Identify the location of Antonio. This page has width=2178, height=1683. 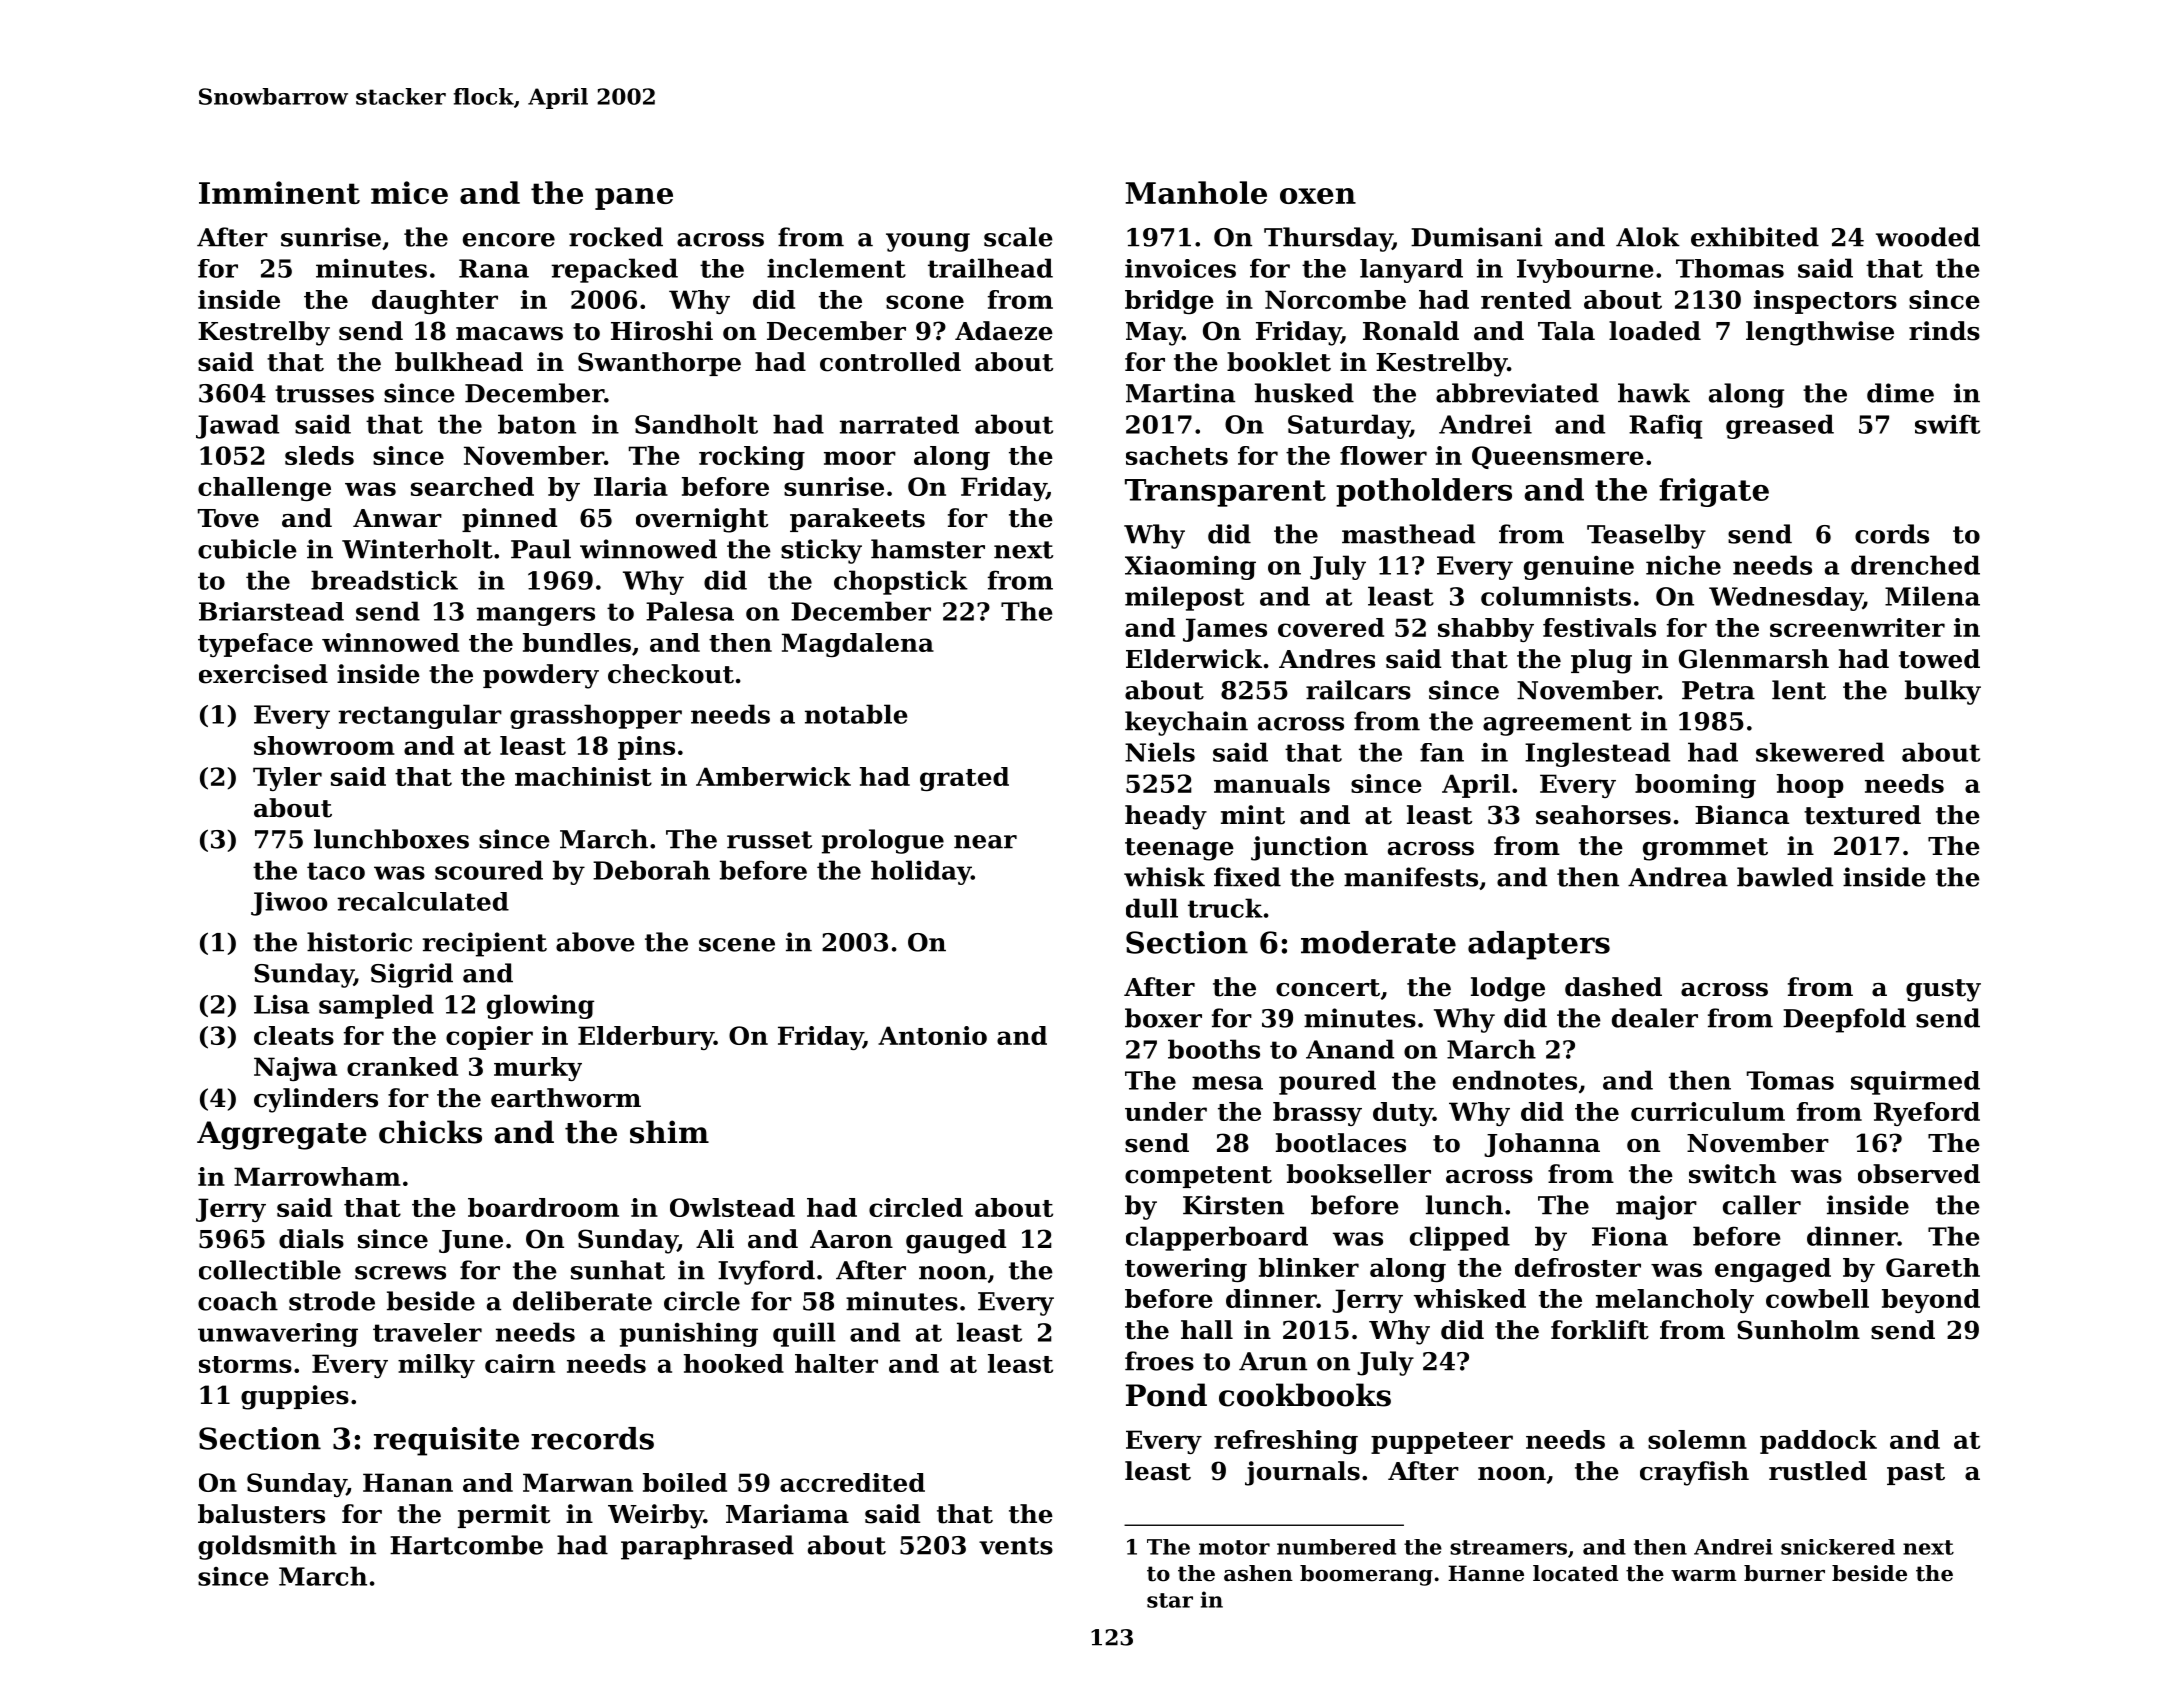
(932, 1035).
